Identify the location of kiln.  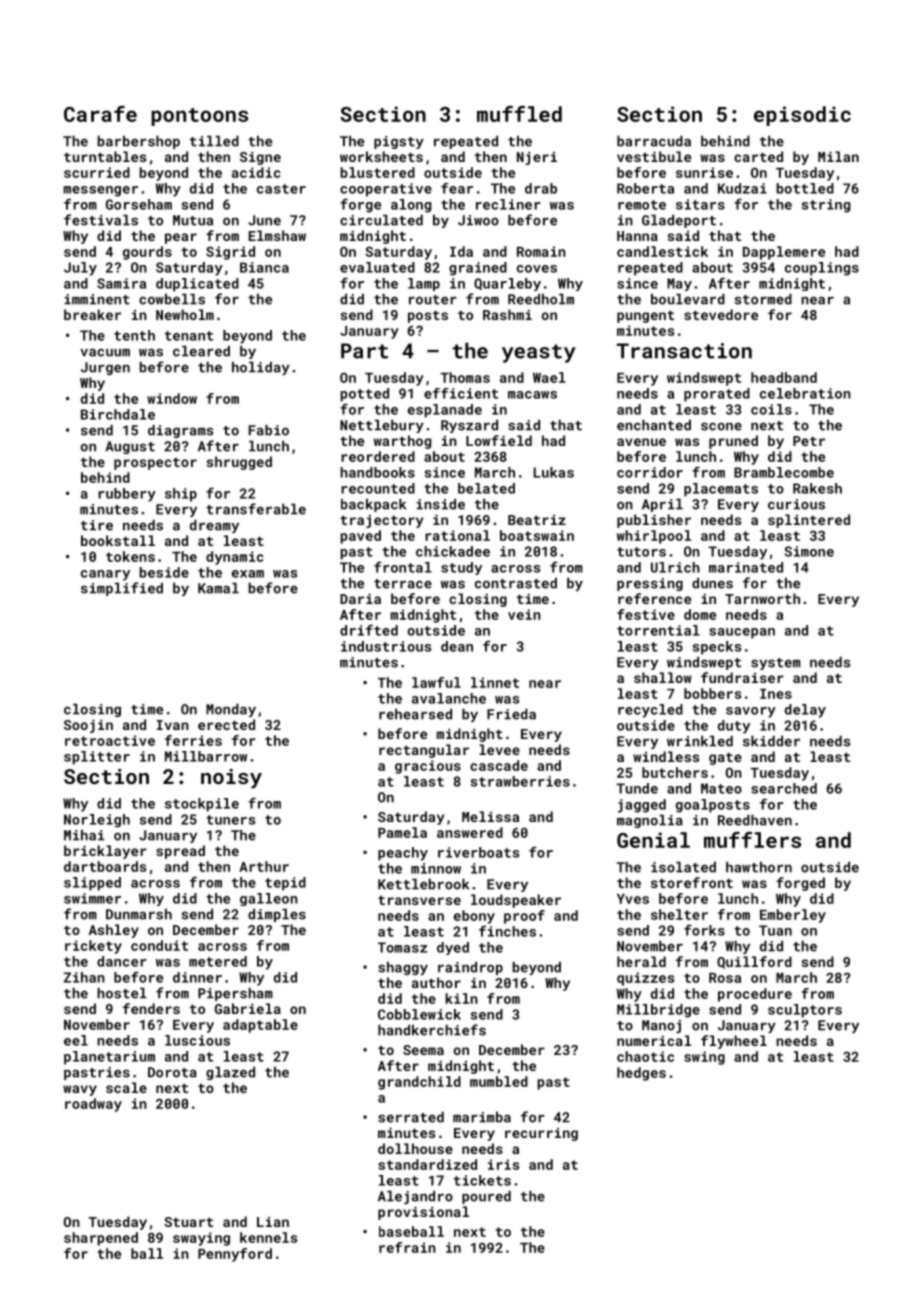
(461, 998).
